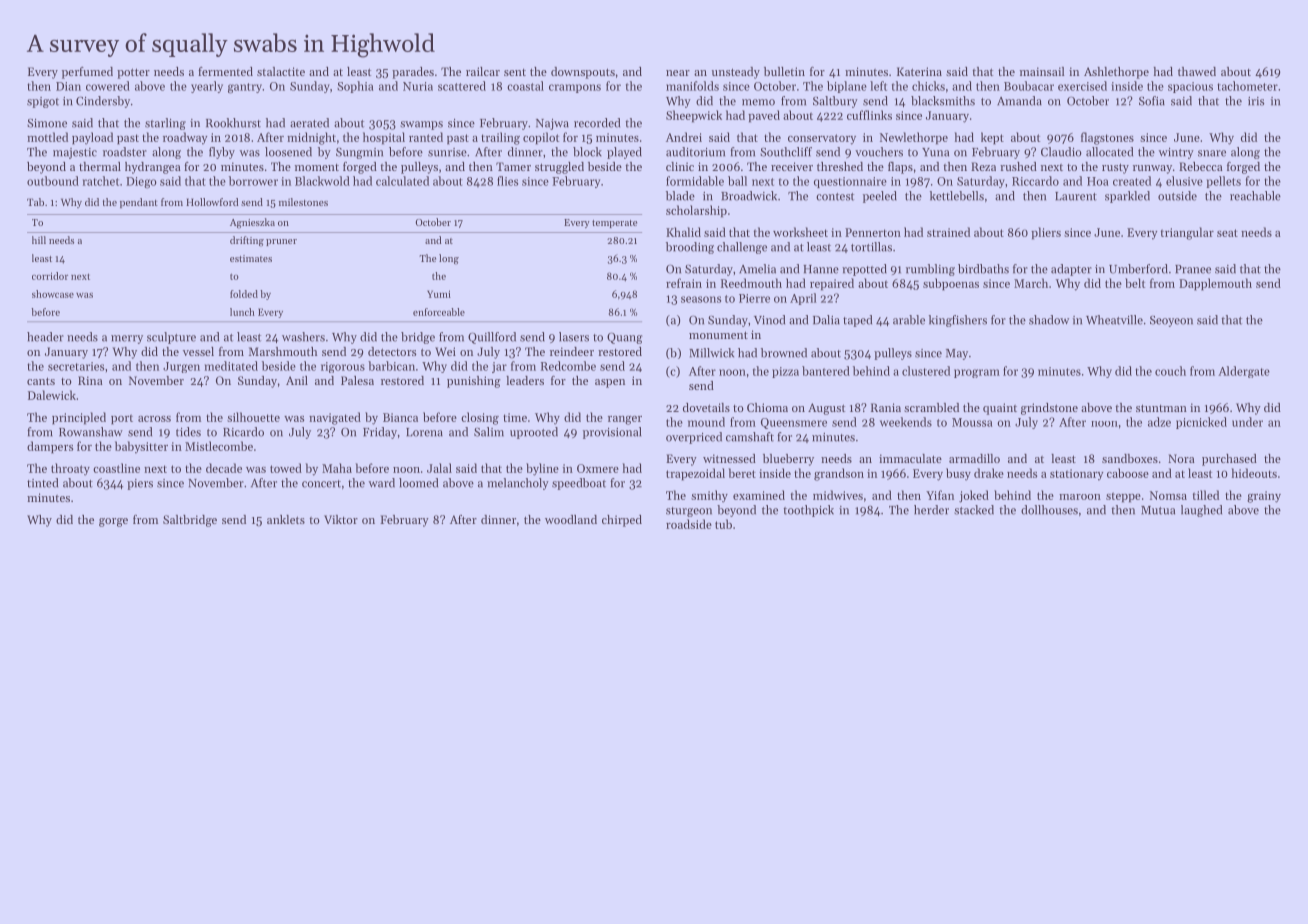  I want to click on lunch, so click(242, 312).
